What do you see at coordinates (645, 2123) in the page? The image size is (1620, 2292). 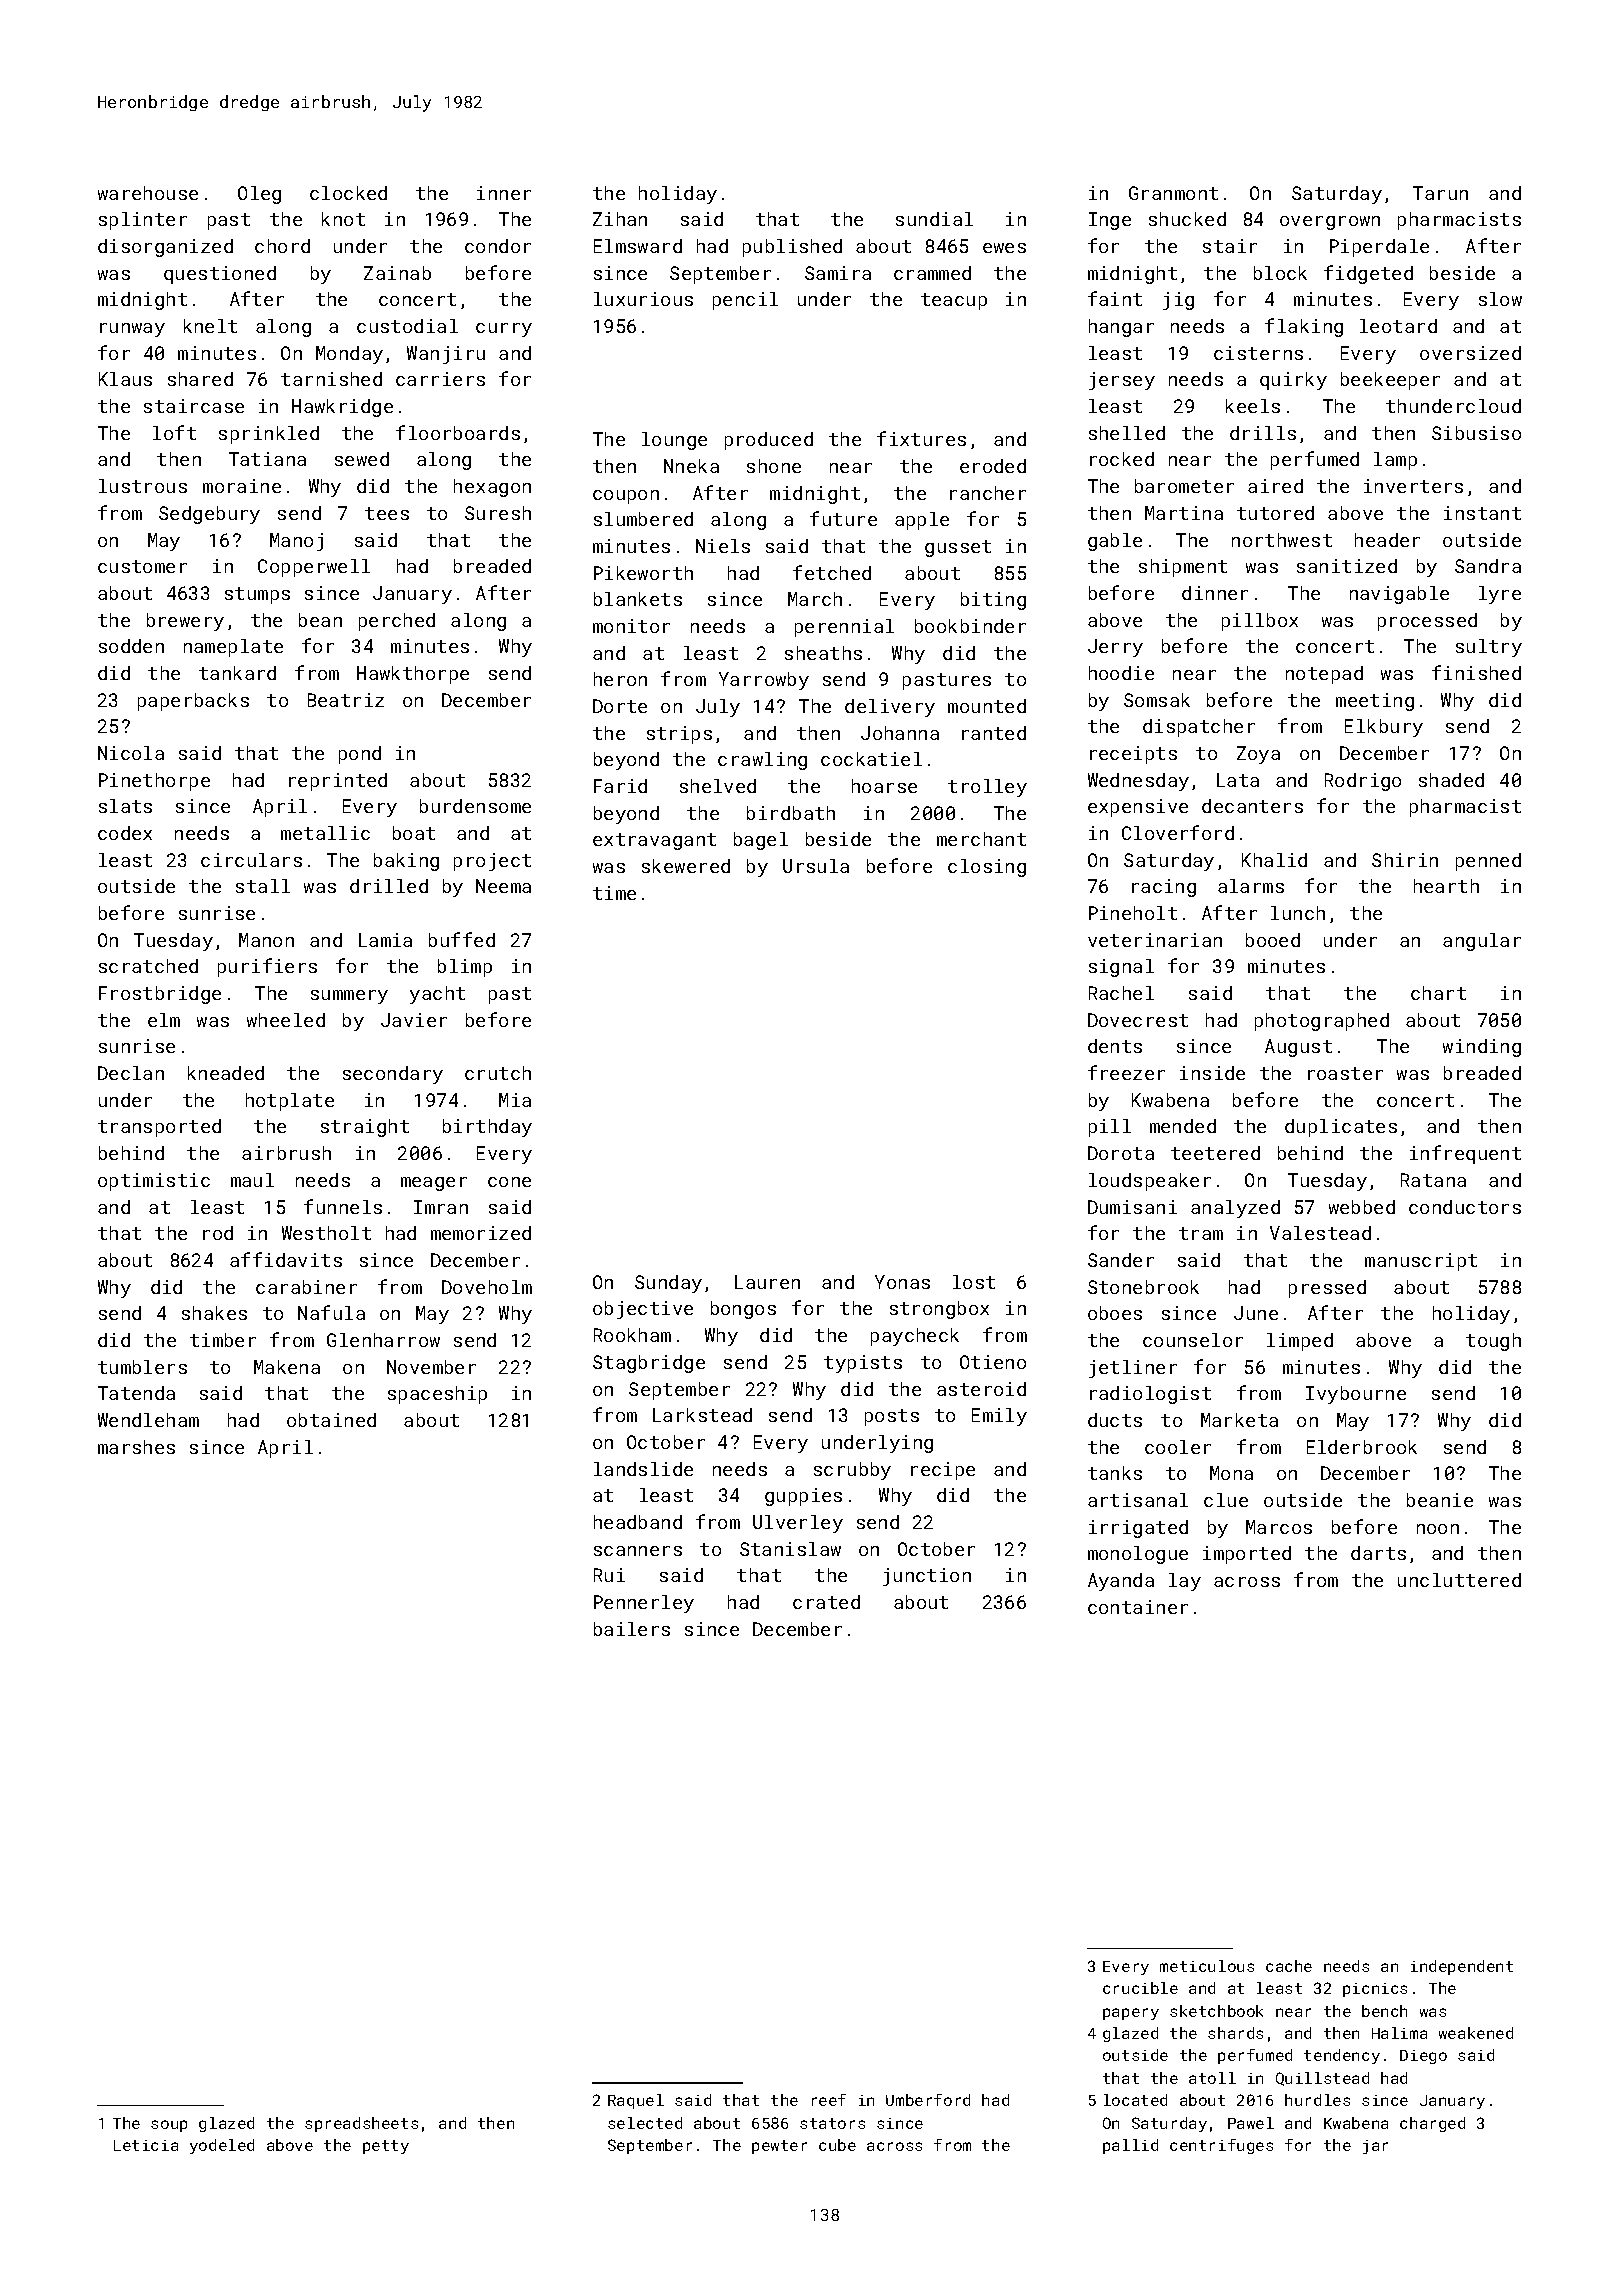 I see `selected` at bounding box center [645, 2123].
